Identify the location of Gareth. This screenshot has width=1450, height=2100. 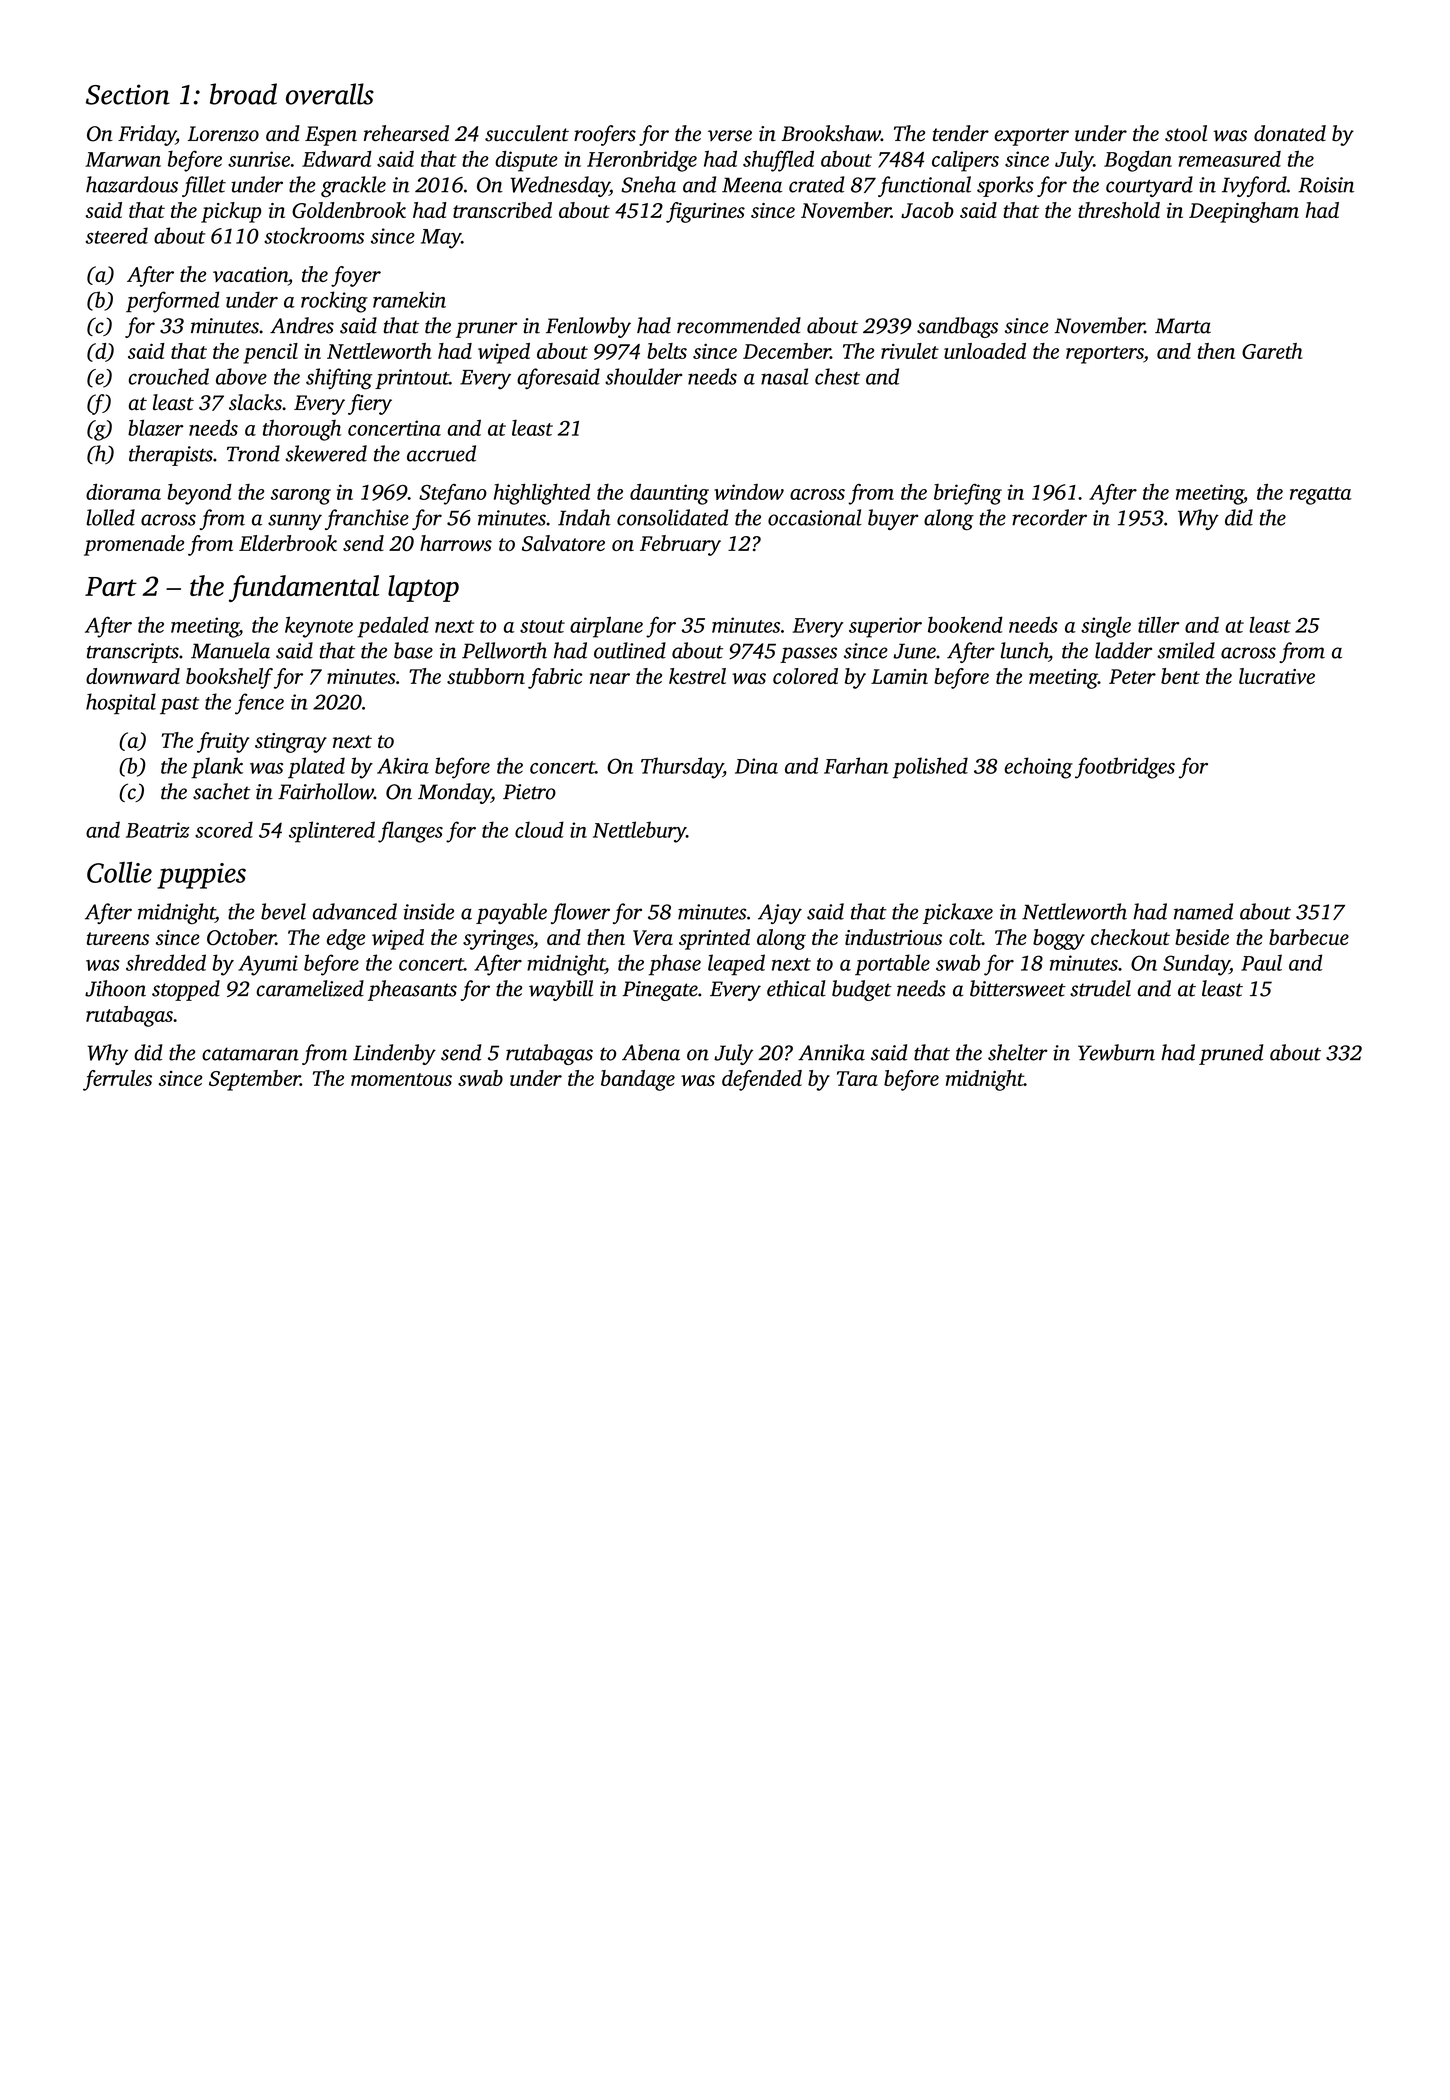
(1272, 351).
